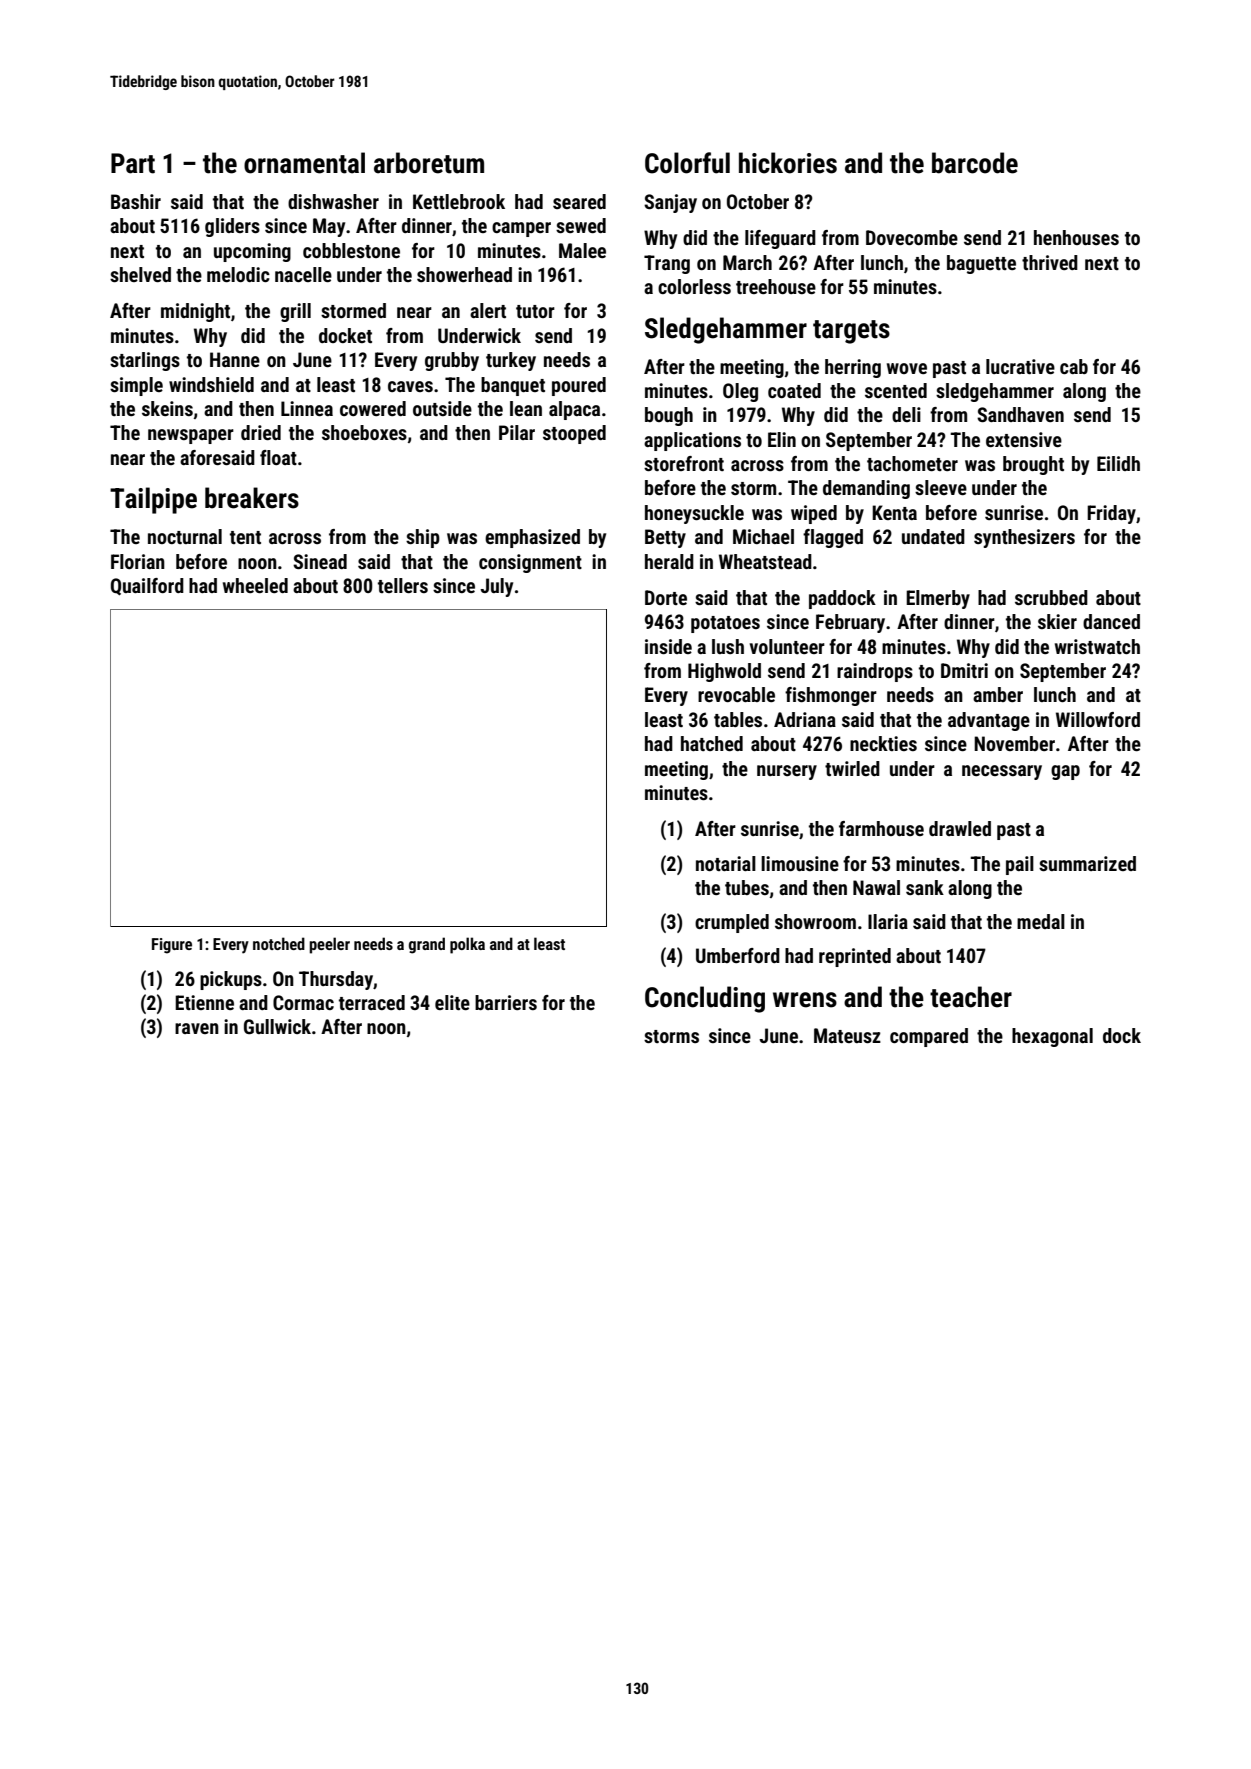 This page has width=1251, height=1769. I want to click on barriers, so click(506, 1002).
